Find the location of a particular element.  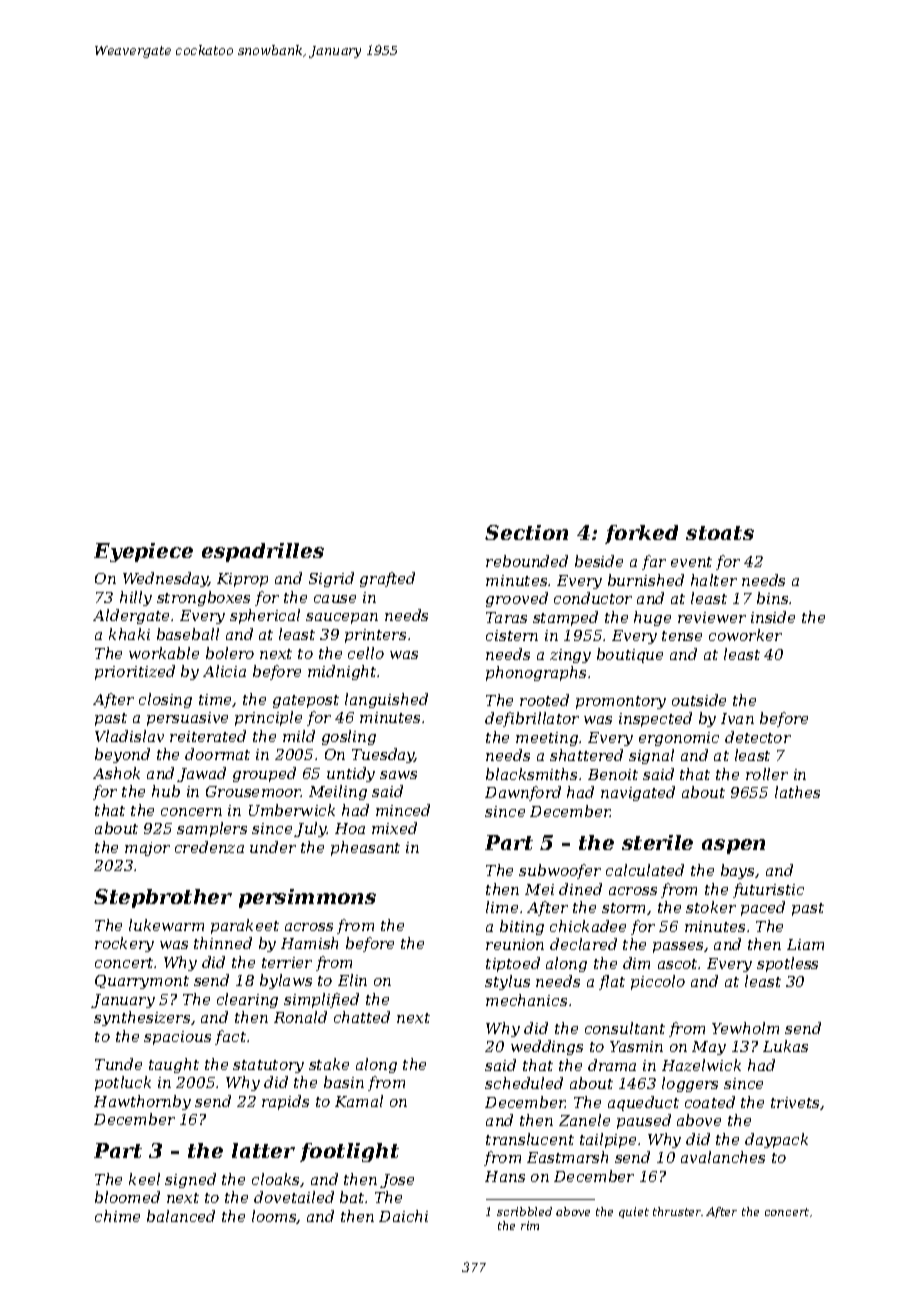

Section is located at coordinates (526, 532).
